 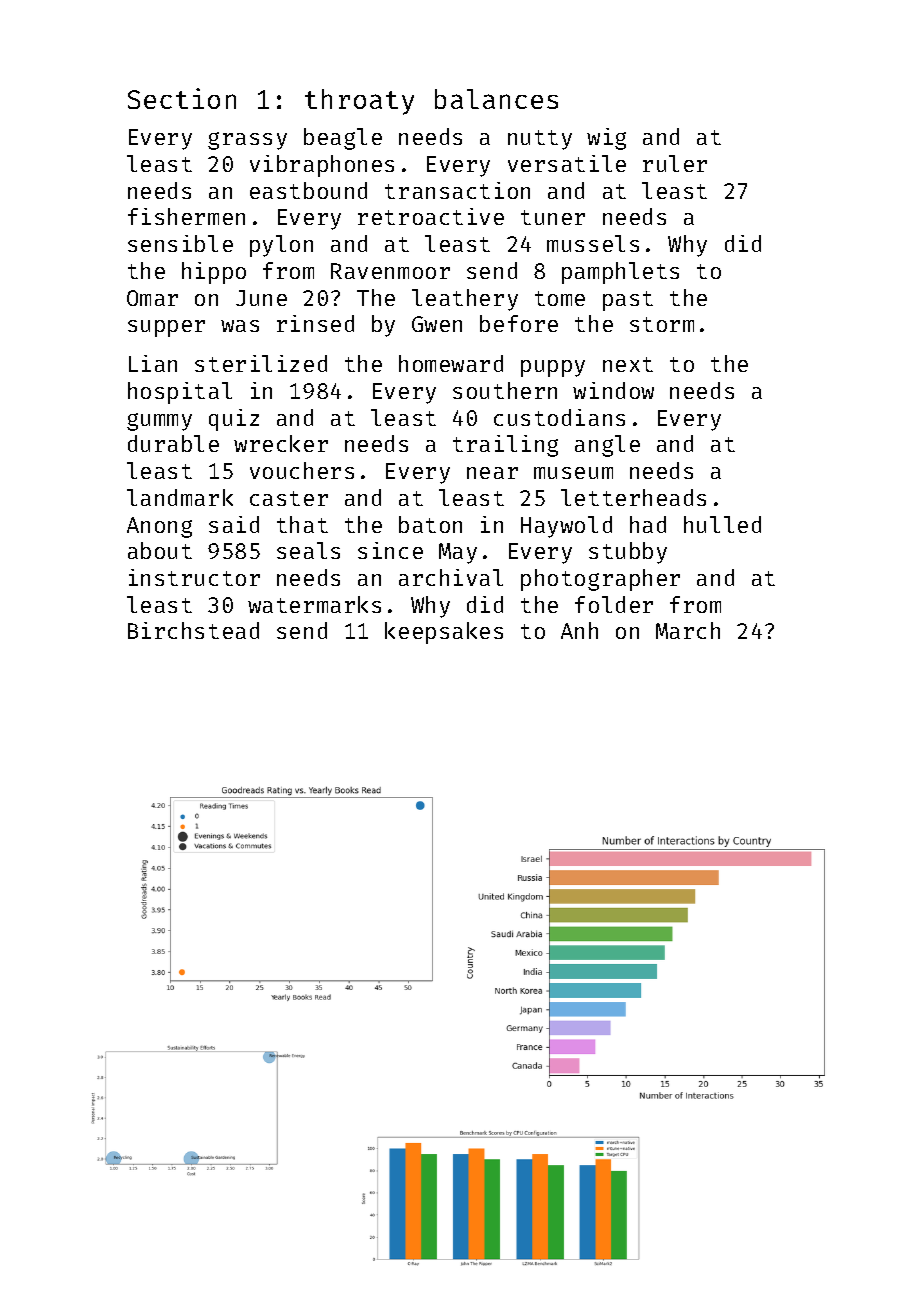 I want to click on keepsakes, so click(x=444, y=633).
